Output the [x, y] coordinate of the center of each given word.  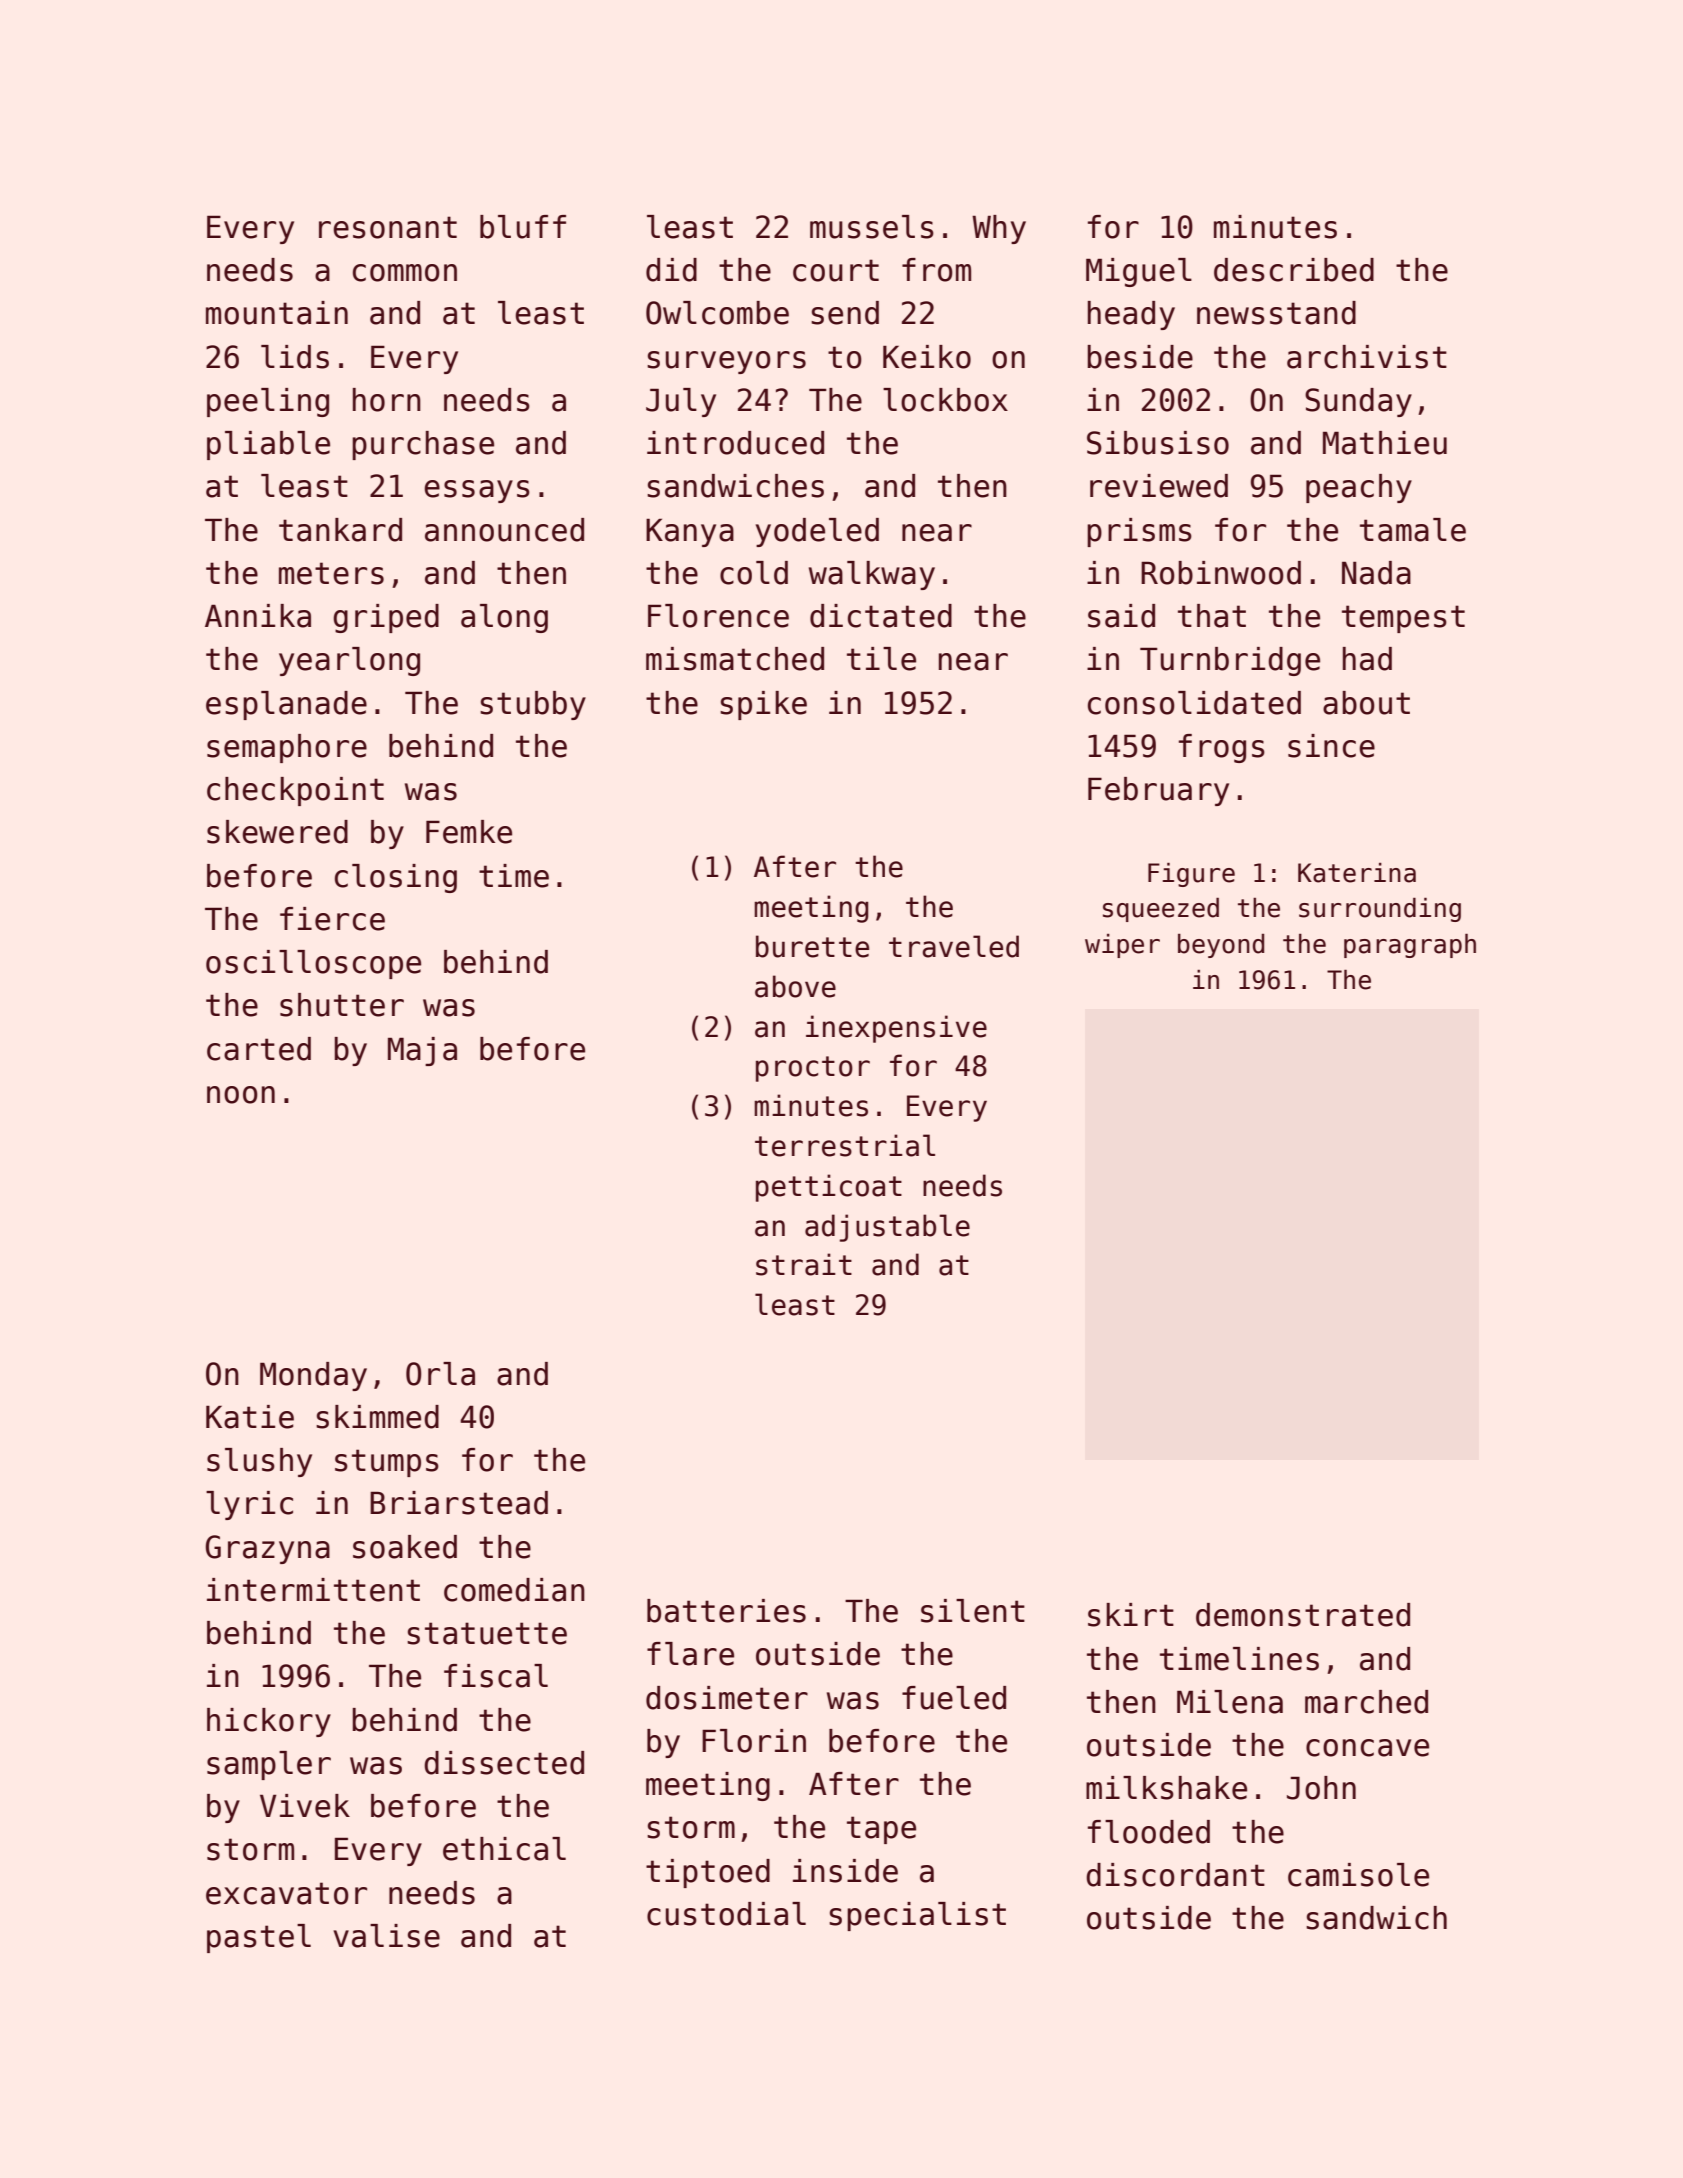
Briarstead [459, 1503]
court [836, 270]
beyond [1221, 946]
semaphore [287, 748]
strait [804, 1264]
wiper [1122, 946]
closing [396, 878]
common [405, 273]
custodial [726, 1914]
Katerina [1357, 873]
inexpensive [896, 1029]
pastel [259, 1938]
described [1294, 270]
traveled [954, 946]
